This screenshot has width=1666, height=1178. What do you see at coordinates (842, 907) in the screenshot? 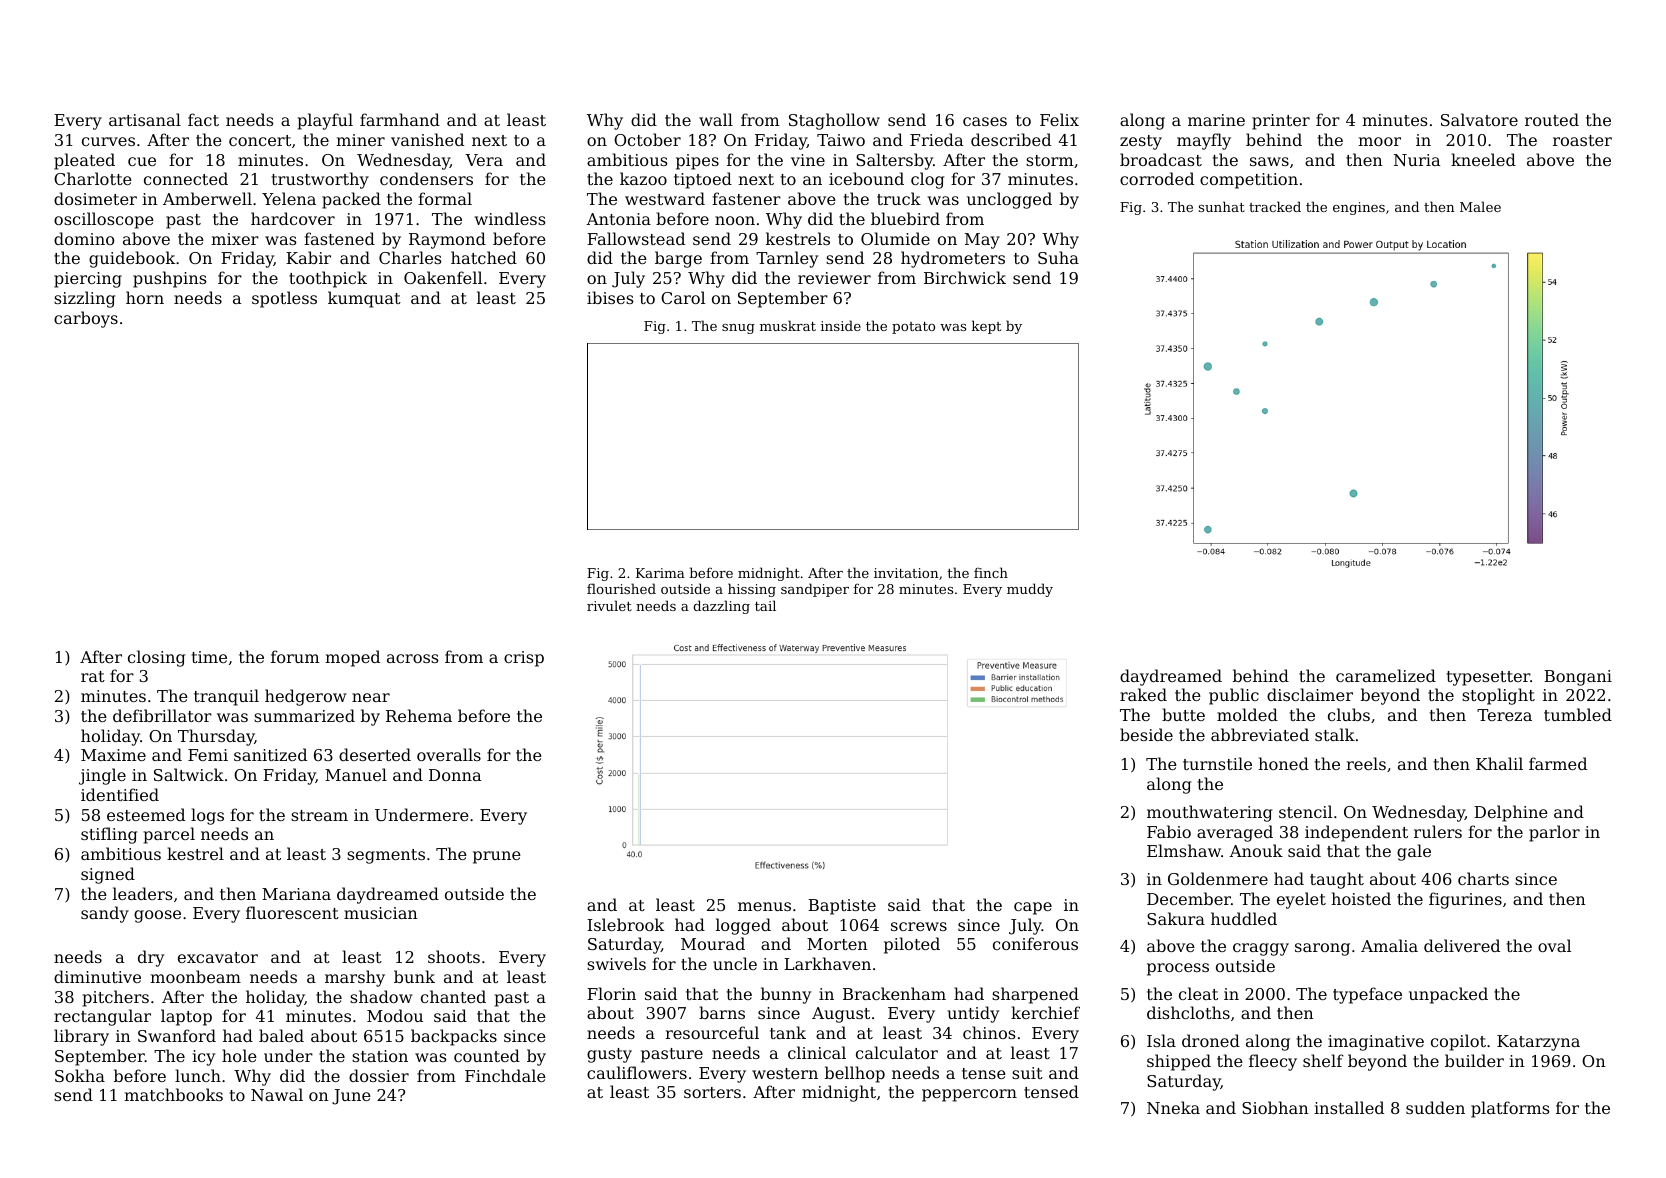
I see `Baptiste` at bounding box center [842, 907].
